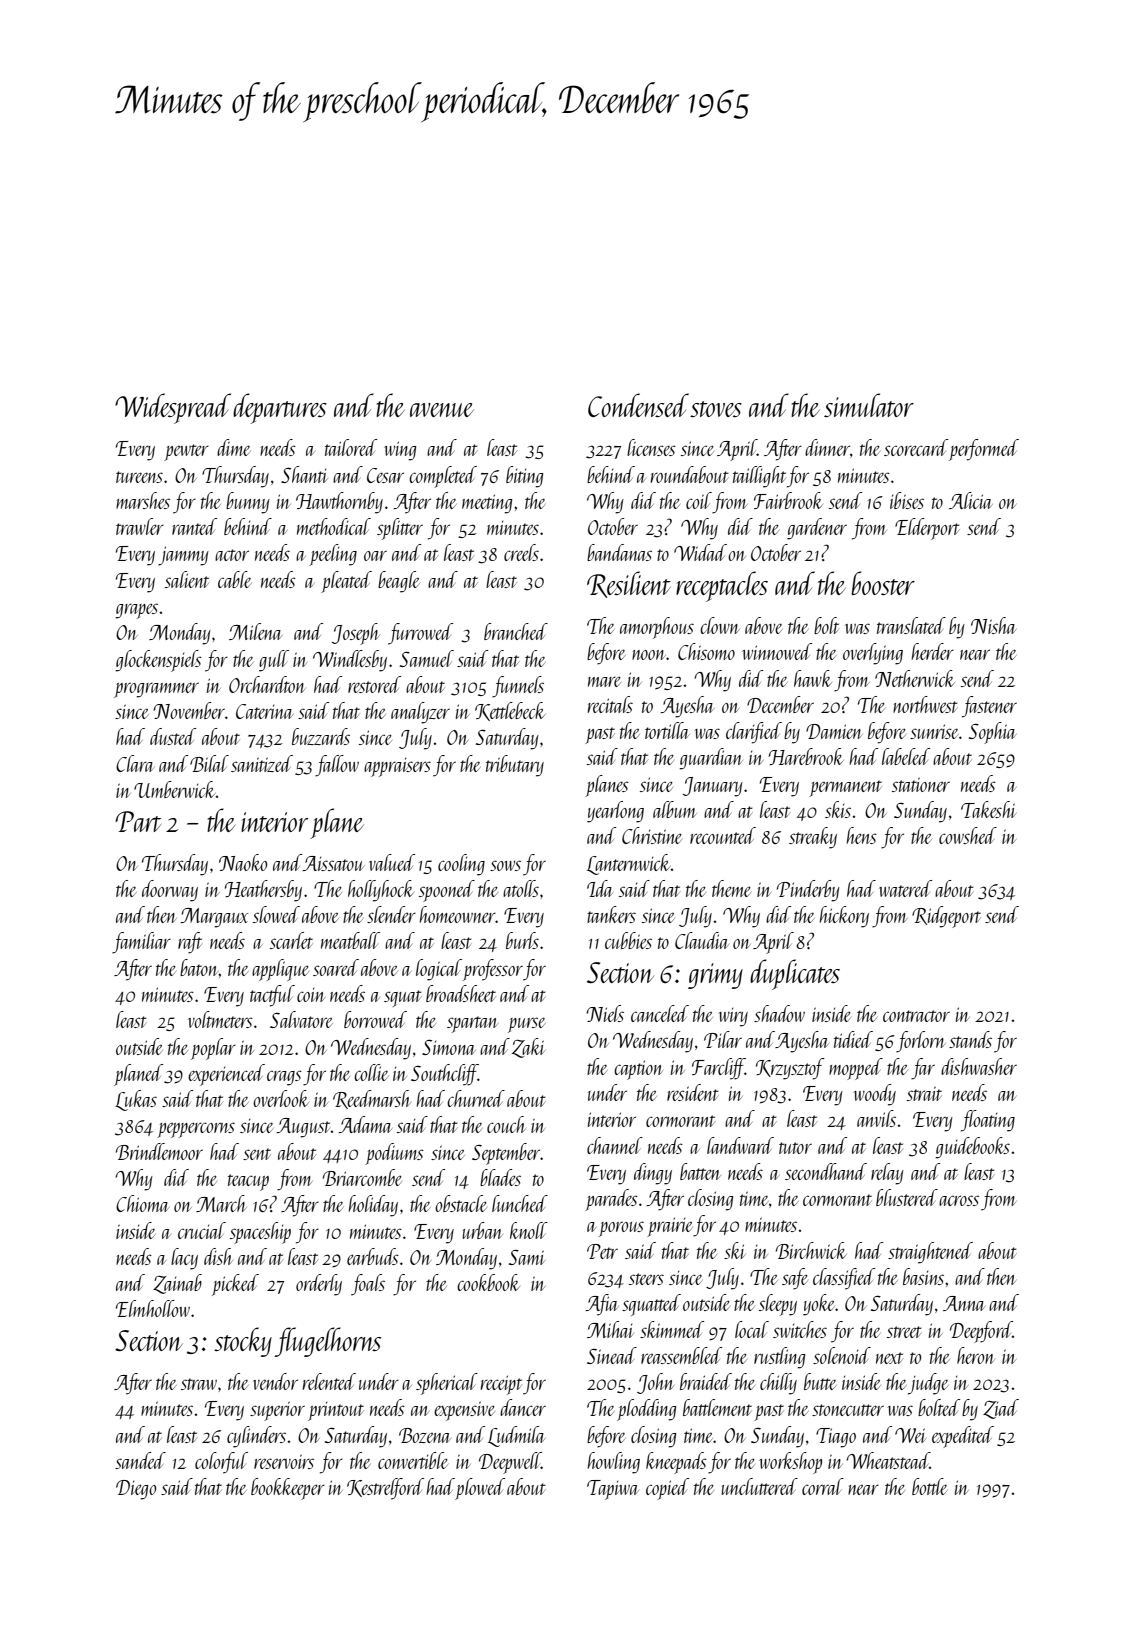 This document has height=1640, width=1132. What do you see at coordinates (779, 1013) in the document?
I see `shadow` at bounding box center [779, 1013].
